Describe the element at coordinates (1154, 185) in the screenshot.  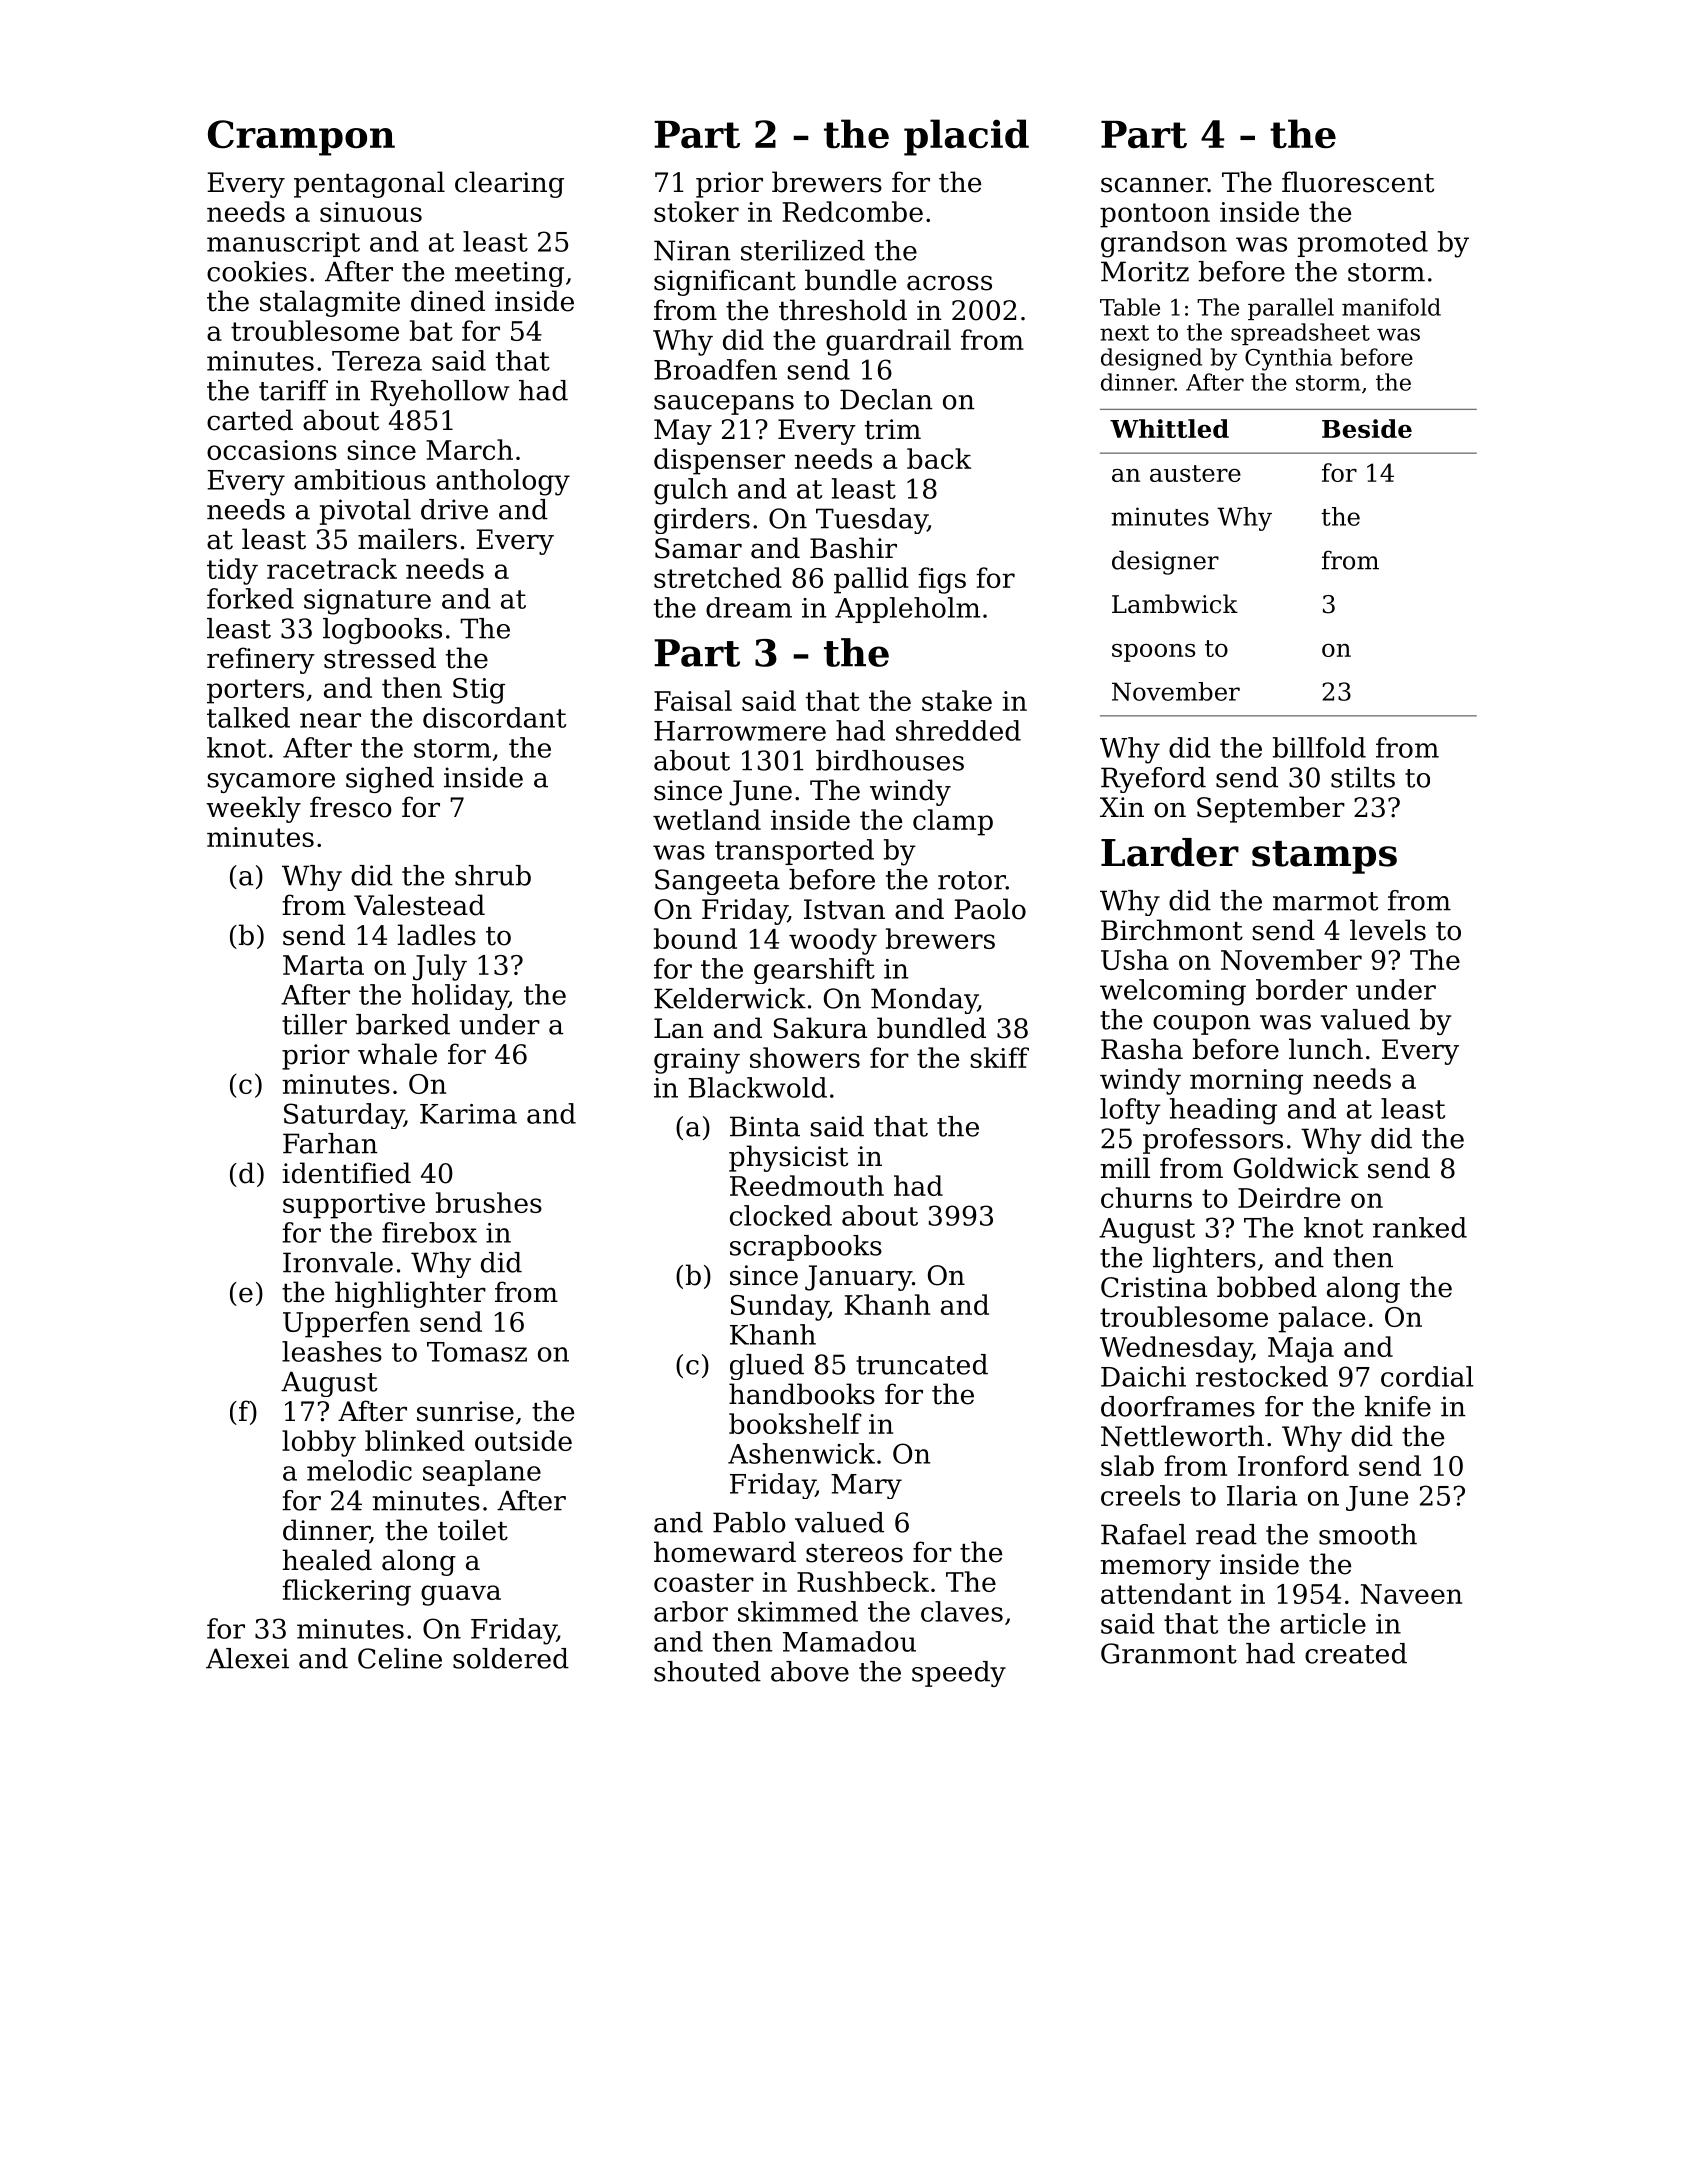
I see `scanner` at that location.
